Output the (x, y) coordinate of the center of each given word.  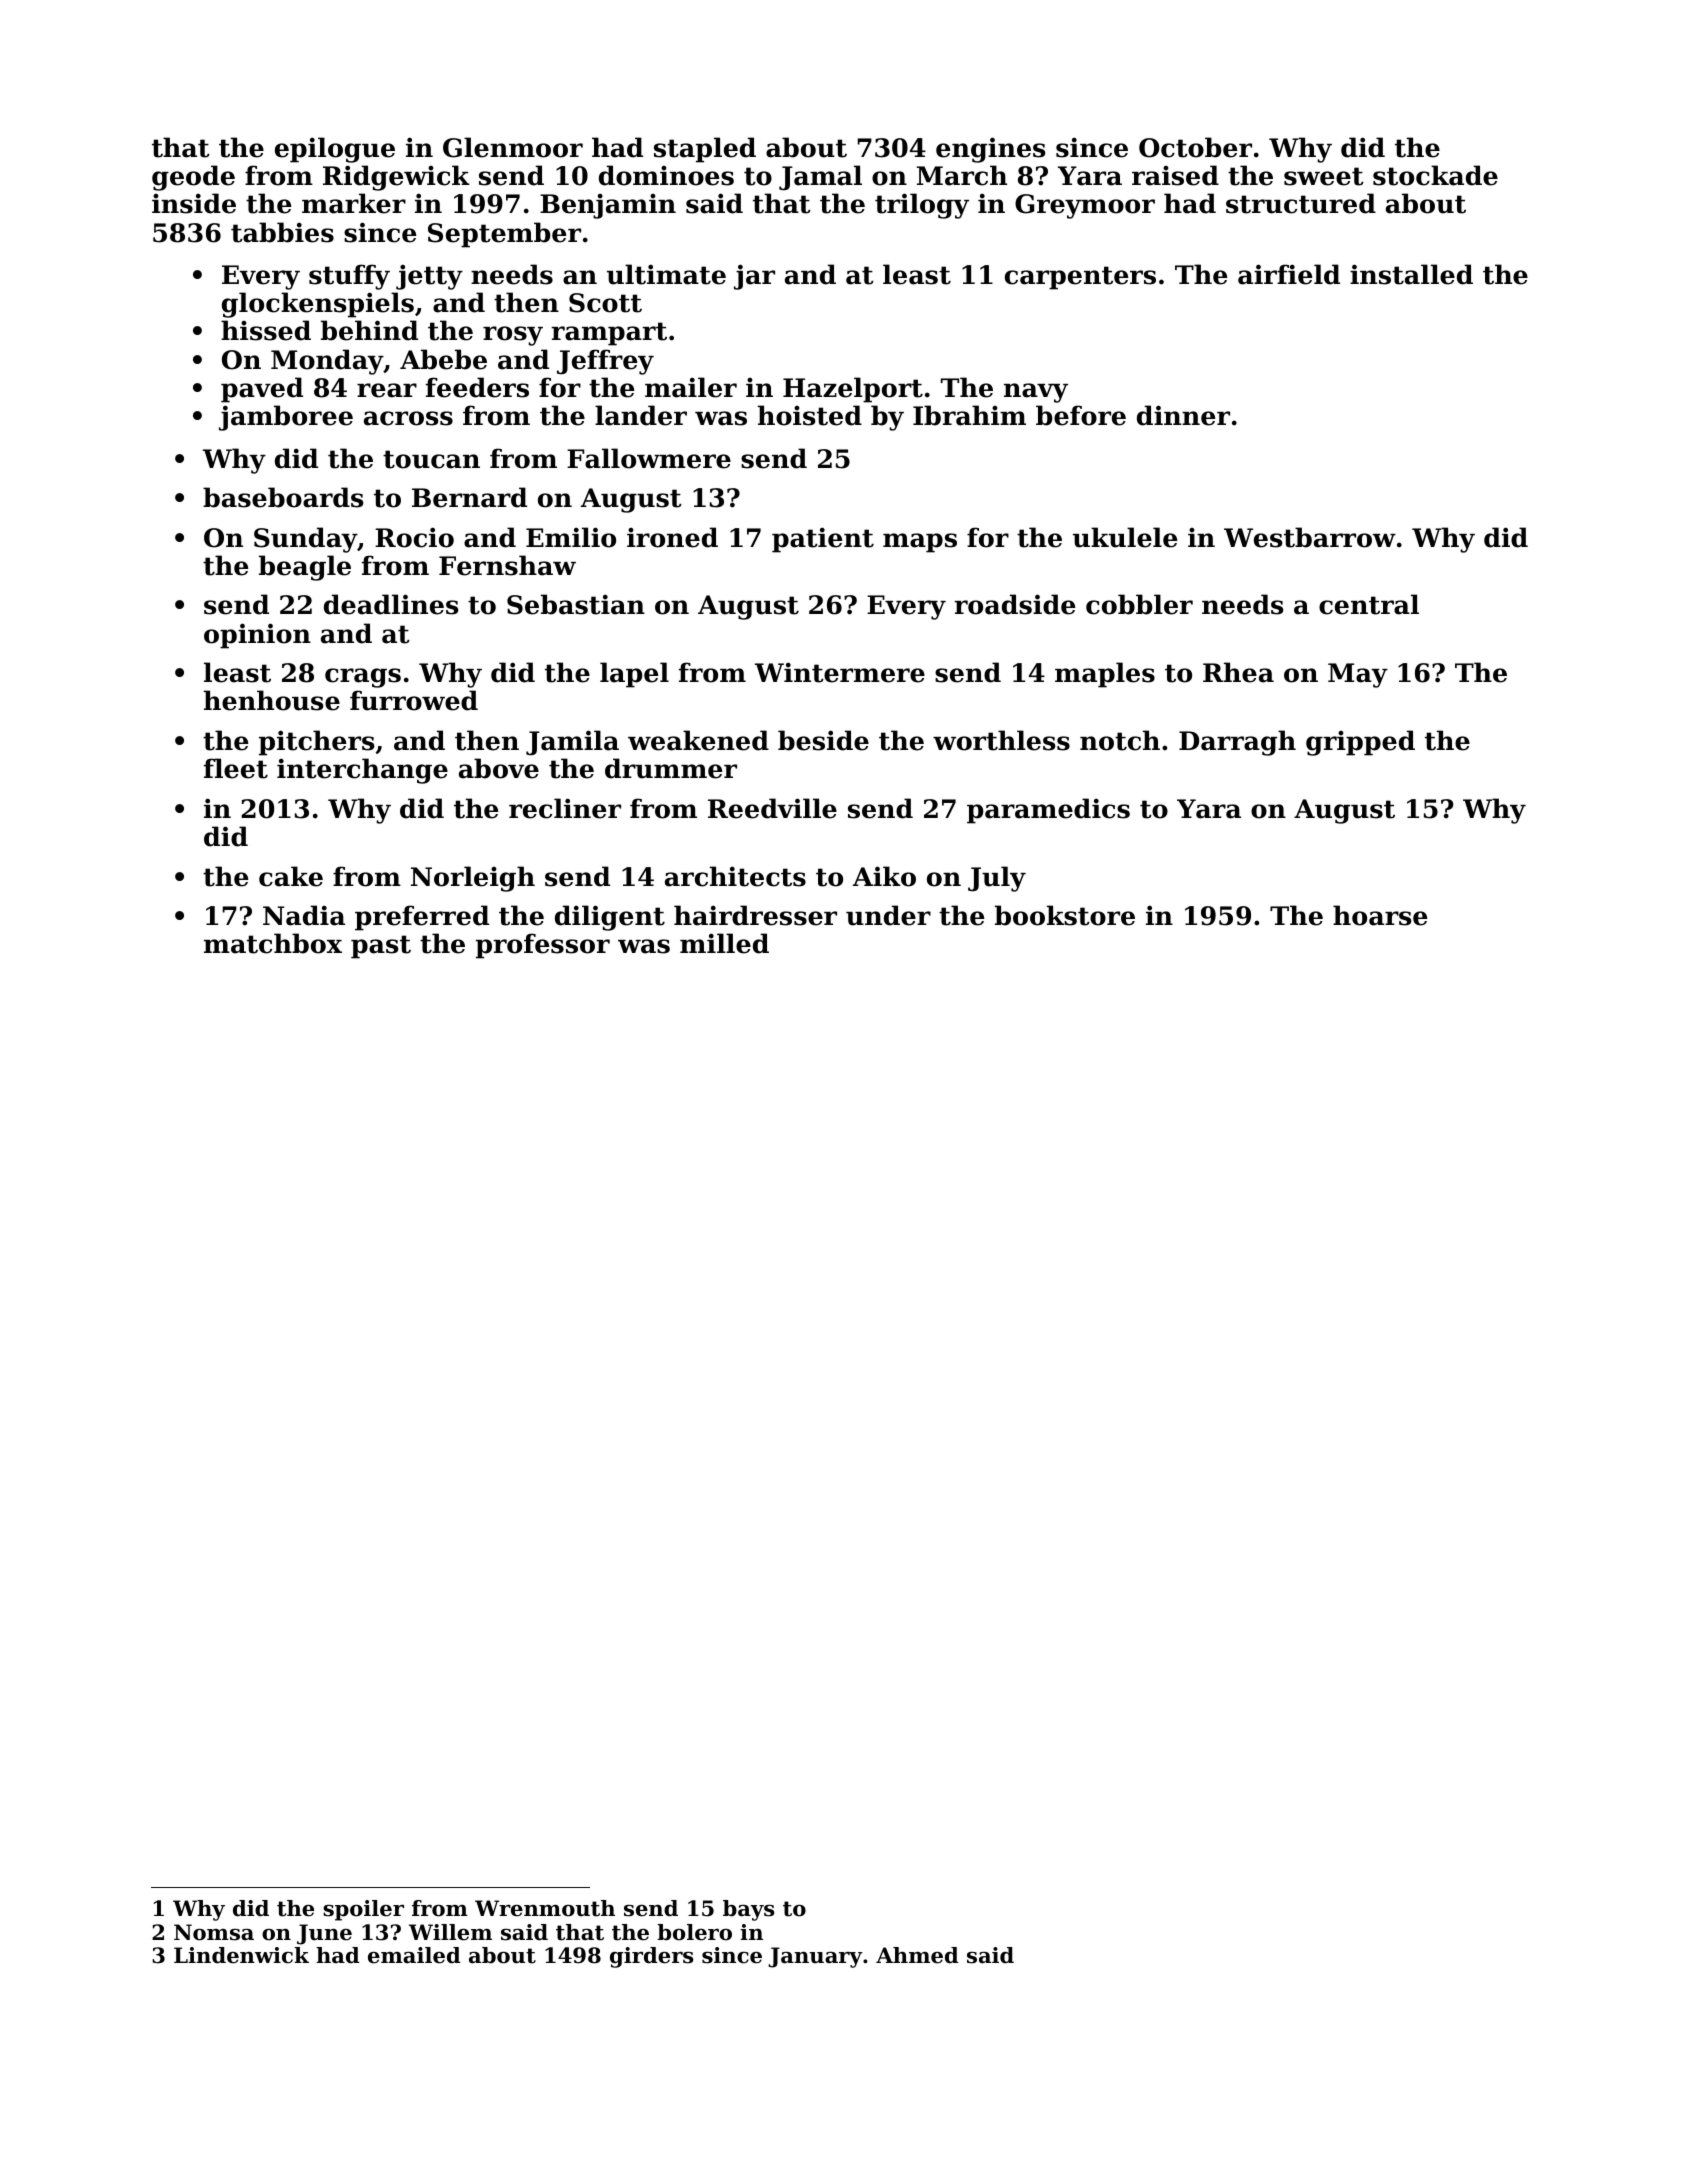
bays (748, 1910)
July (997, 879)
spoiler (363, 1910)
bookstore (1065, 915)
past (381, 947)
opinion (257, 636)
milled (724, 943)
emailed (414, 1955)
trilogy (922, 206)
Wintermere (840, 672)
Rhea (1238, 672)
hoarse (1380, 915)
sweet (1324, 176)
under (888, 915)
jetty (429, 277)
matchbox (273, 943)
